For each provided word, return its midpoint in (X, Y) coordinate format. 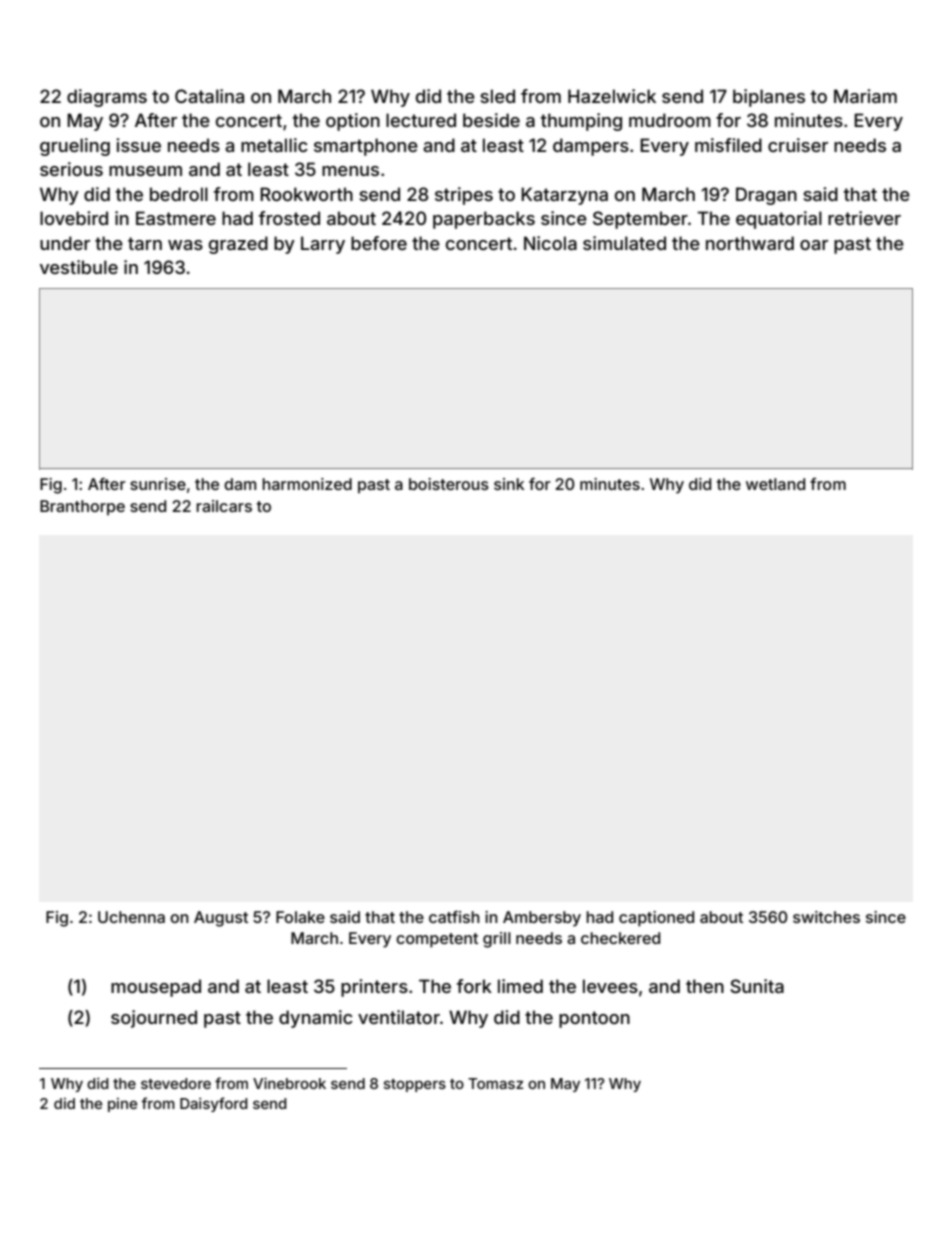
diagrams (107, 98)
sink (509, 484)
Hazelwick (612, 96)
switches (826, 917)
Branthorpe (82, 508)
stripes (464, 196)
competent (437, 940)
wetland (775, 484)
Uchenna (131, 917)
